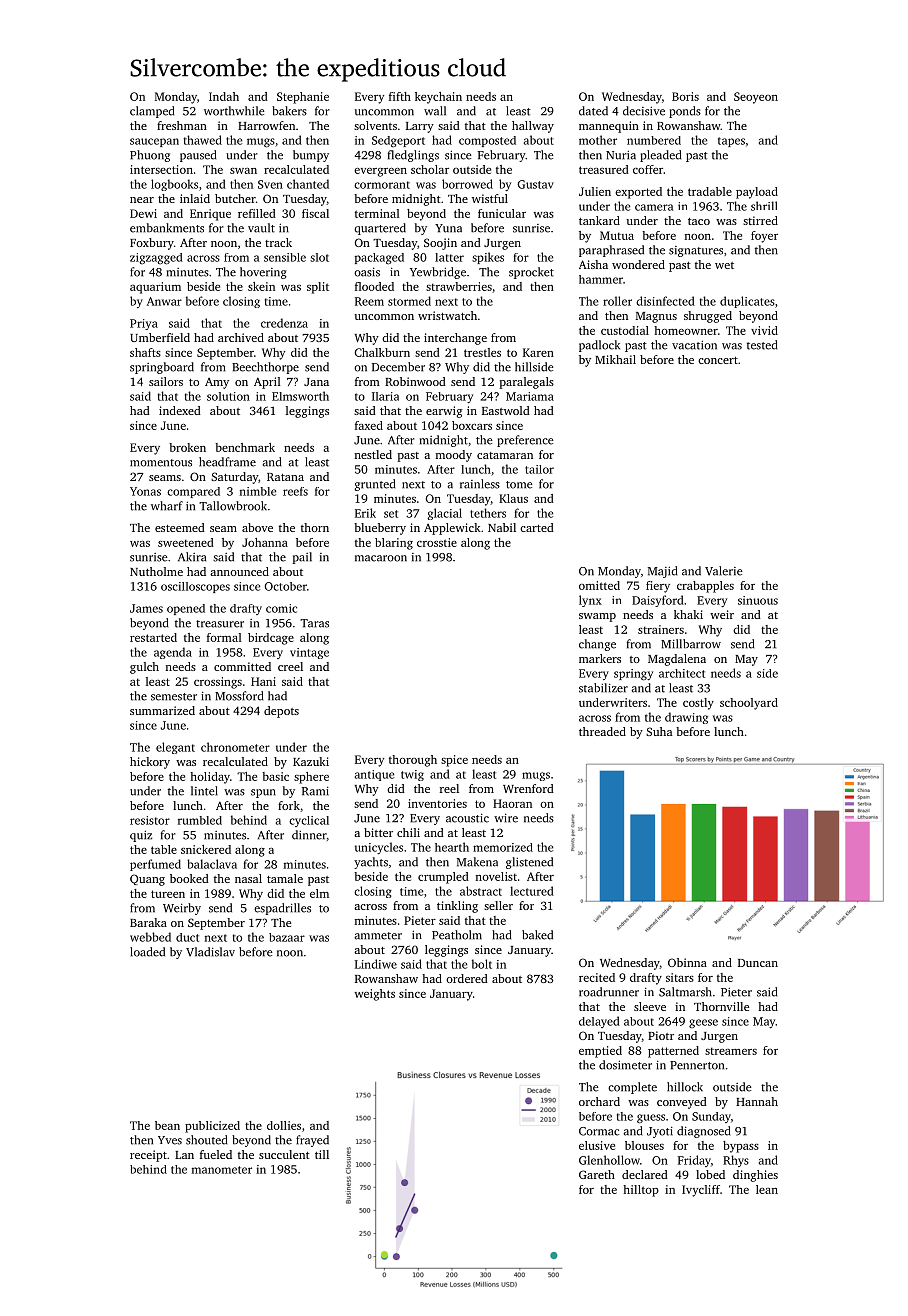 The height and width of the screenshot is (1316, 908). I want to click on manometer, so click(222, 1170).
